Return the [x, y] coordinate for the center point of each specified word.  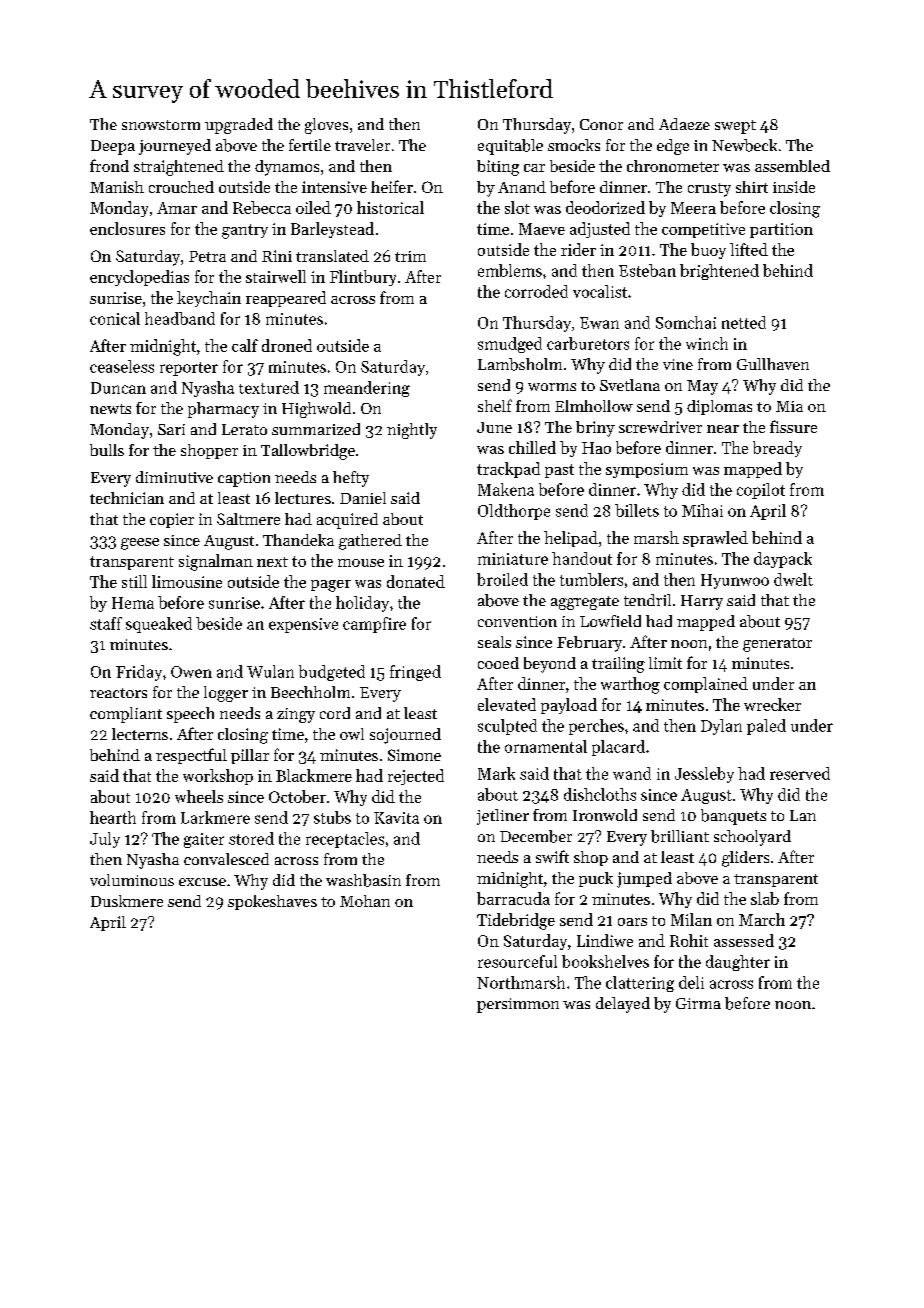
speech [190, 715]
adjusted [600, 230]
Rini [277, 256]
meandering [367, 389]
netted [744, 322]
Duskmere [127, 901]
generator [777, 645]
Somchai [686, 322]
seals [494, 642]
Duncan [118, 388]
